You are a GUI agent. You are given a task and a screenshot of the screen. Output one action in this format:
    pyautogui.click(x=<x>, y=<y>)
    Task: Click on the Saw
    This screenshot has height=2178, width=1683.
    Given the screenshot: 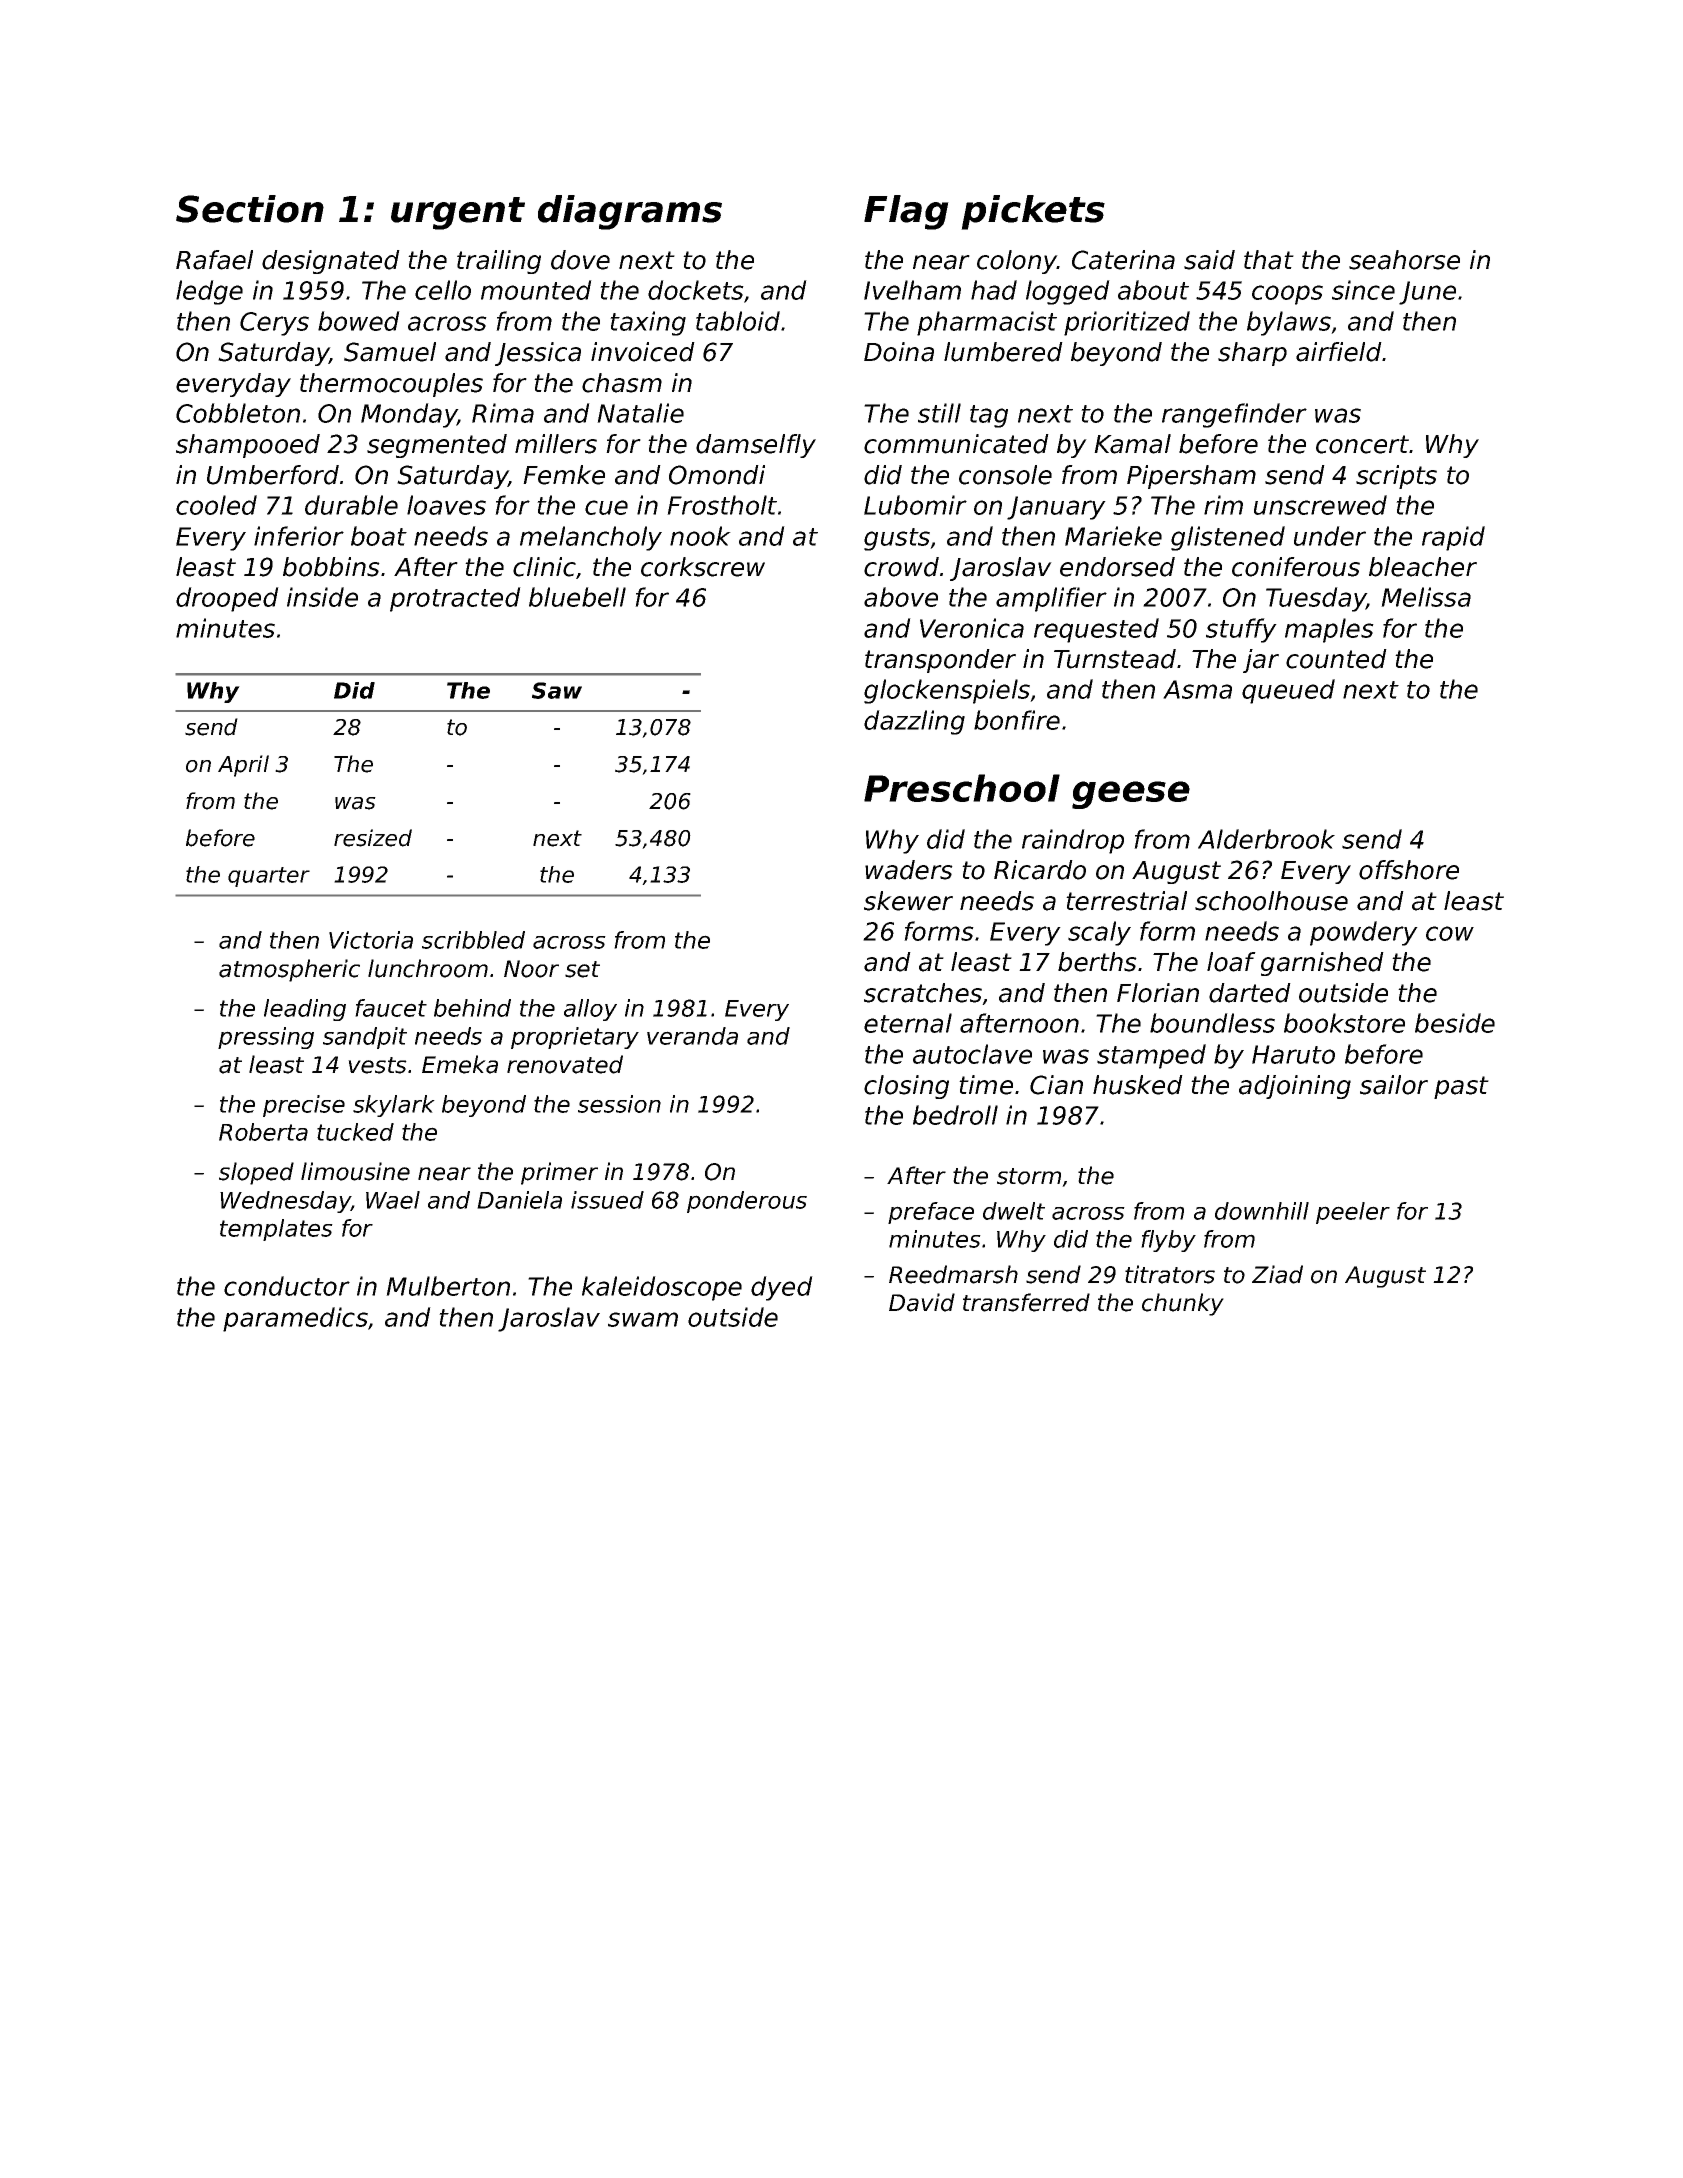 What is the action you would take?
    pyautogui.click(x=557, y=690)
